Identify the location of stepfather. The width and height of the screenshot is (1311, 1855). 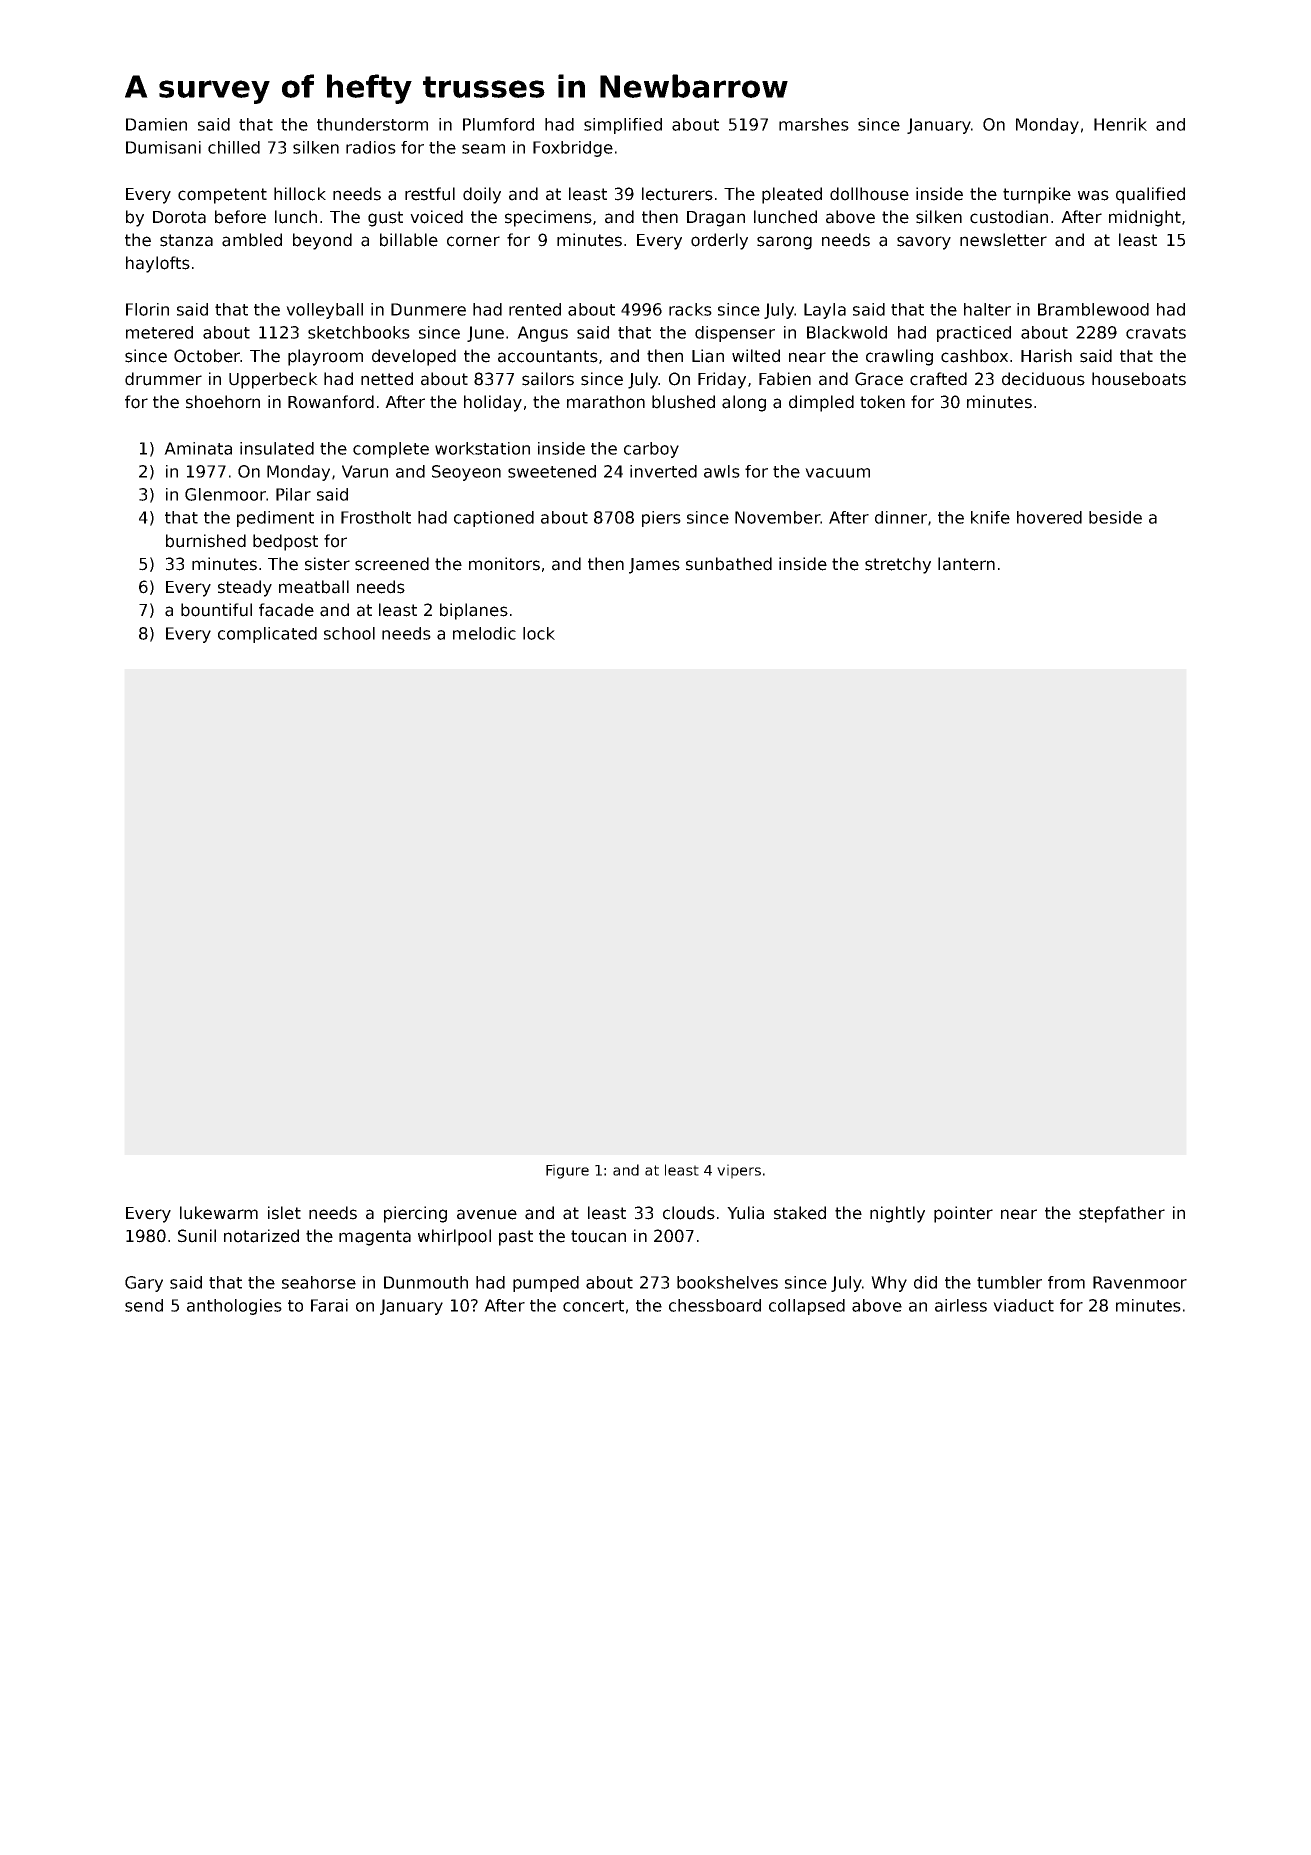
(1122, 1214).
